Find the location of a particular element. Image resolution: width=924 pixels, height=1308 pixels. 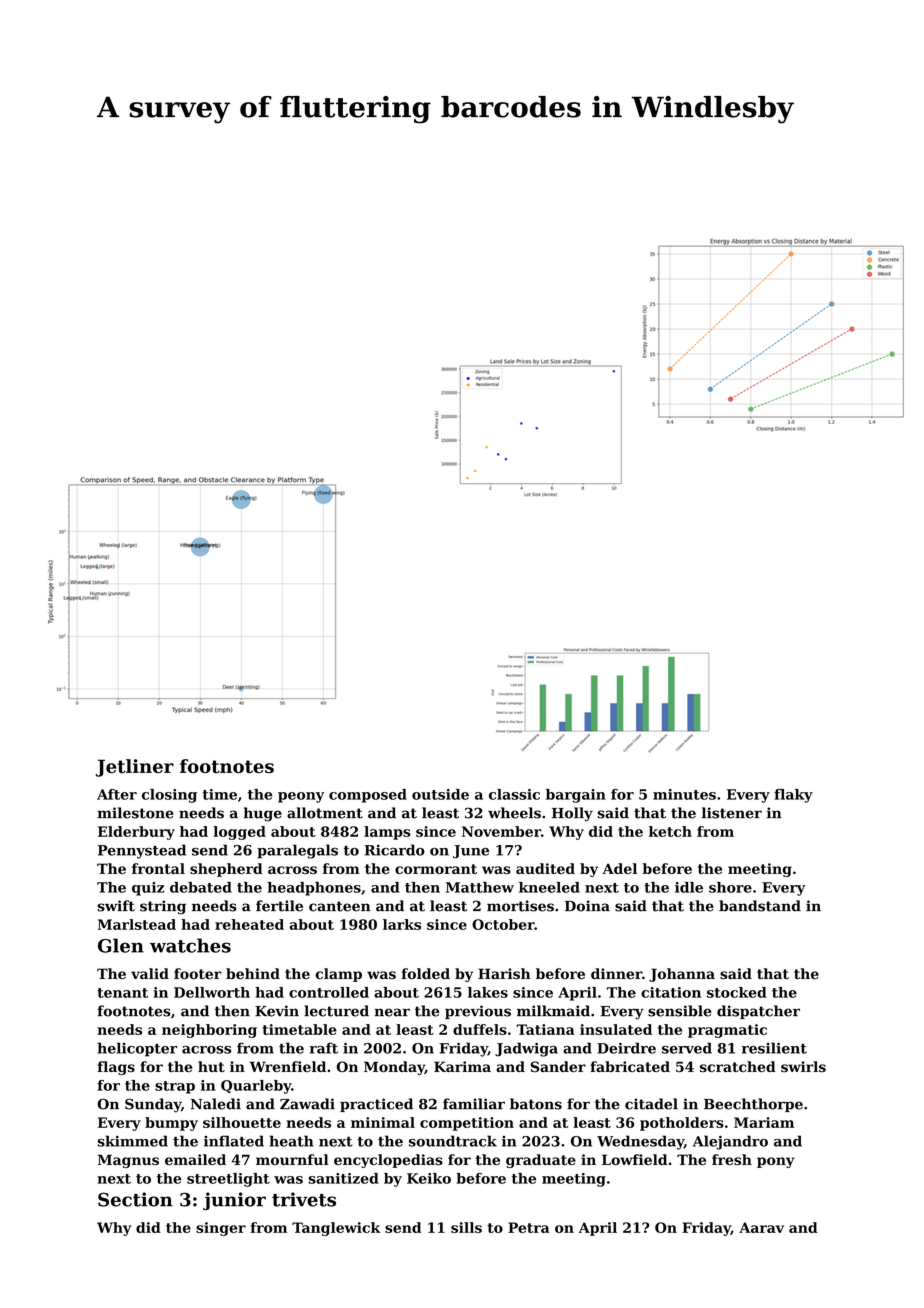

reheated is located at coordinates (249, 924).
